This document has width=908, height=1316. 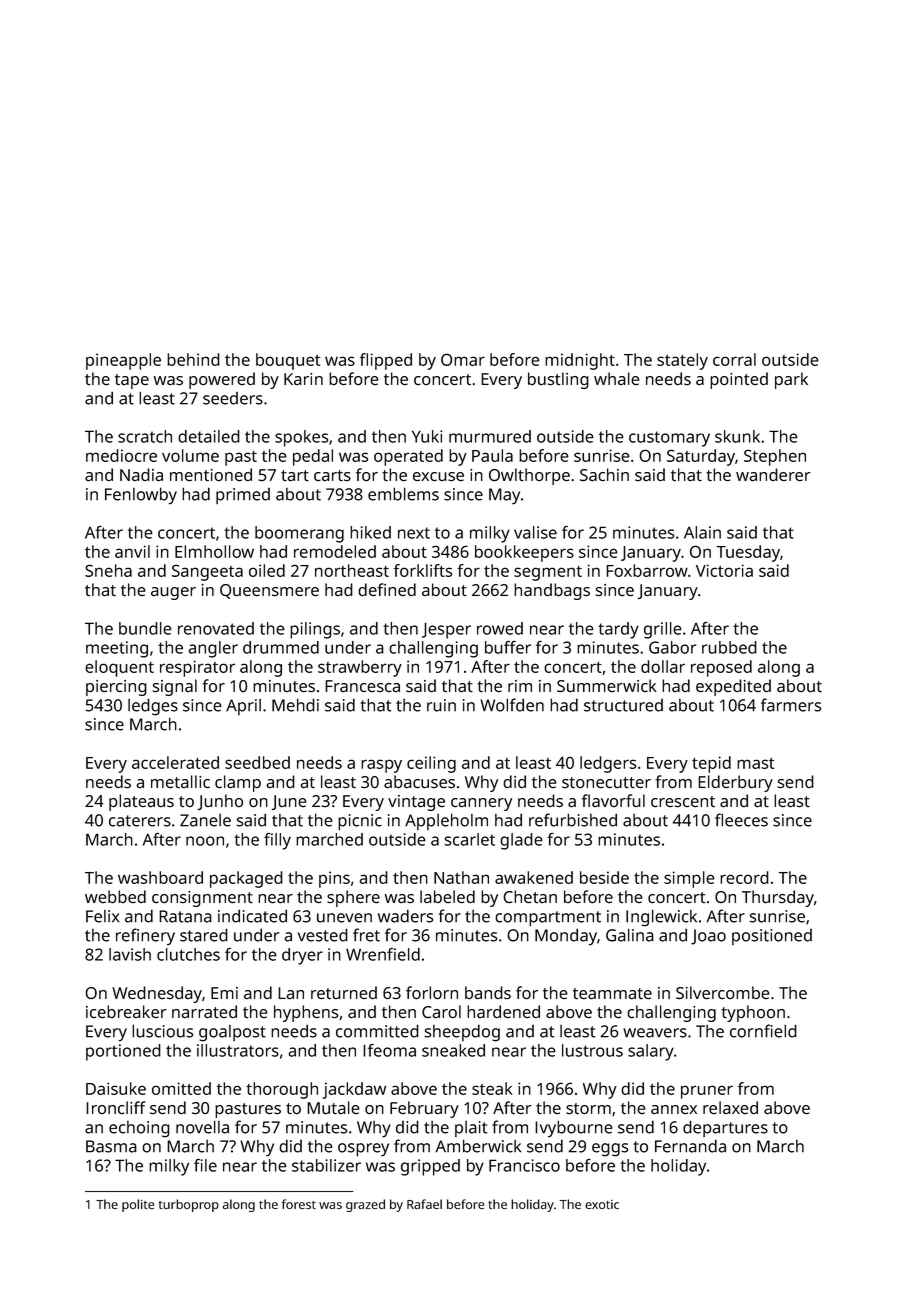 What do you see at coordinates (224, 993) in the document?
I see `Emi` at bounding box center [224, 993].
